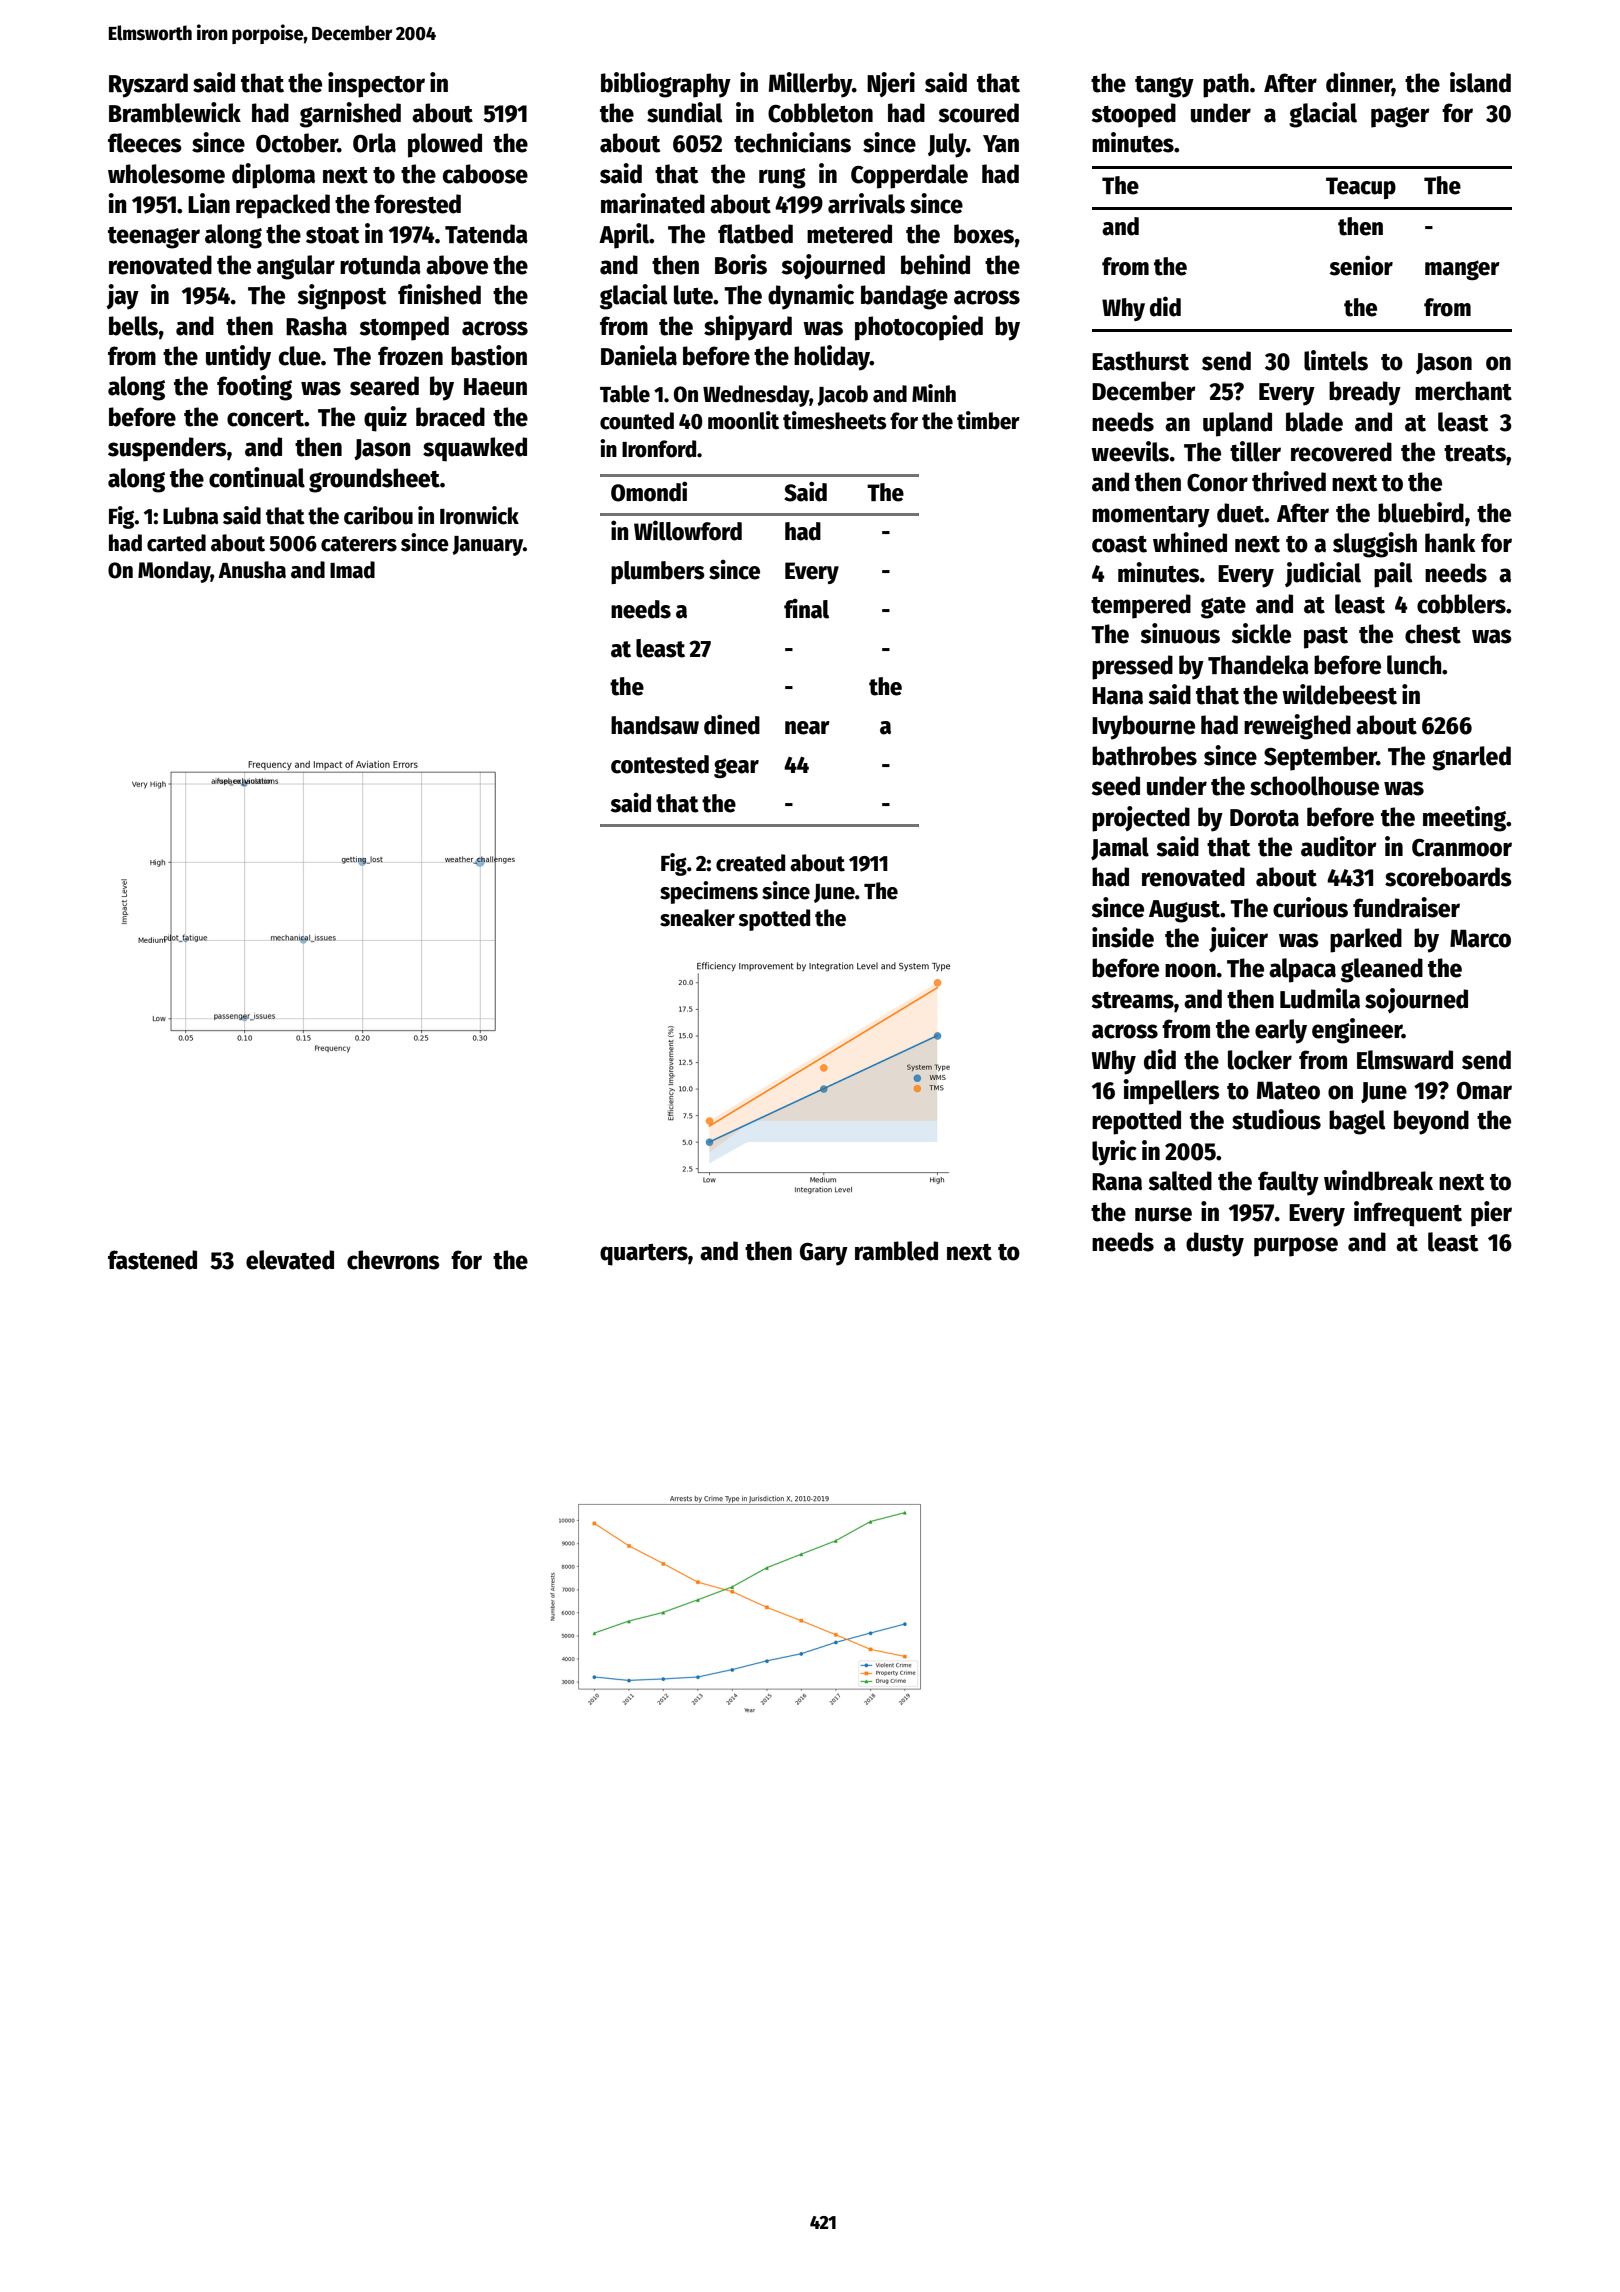 Image resolution: width=1620 pixels, height=2292 pixels. What do you see at coordinates (485, 174) in the document?
I see `caboose` at bounding box center [485, 174].
